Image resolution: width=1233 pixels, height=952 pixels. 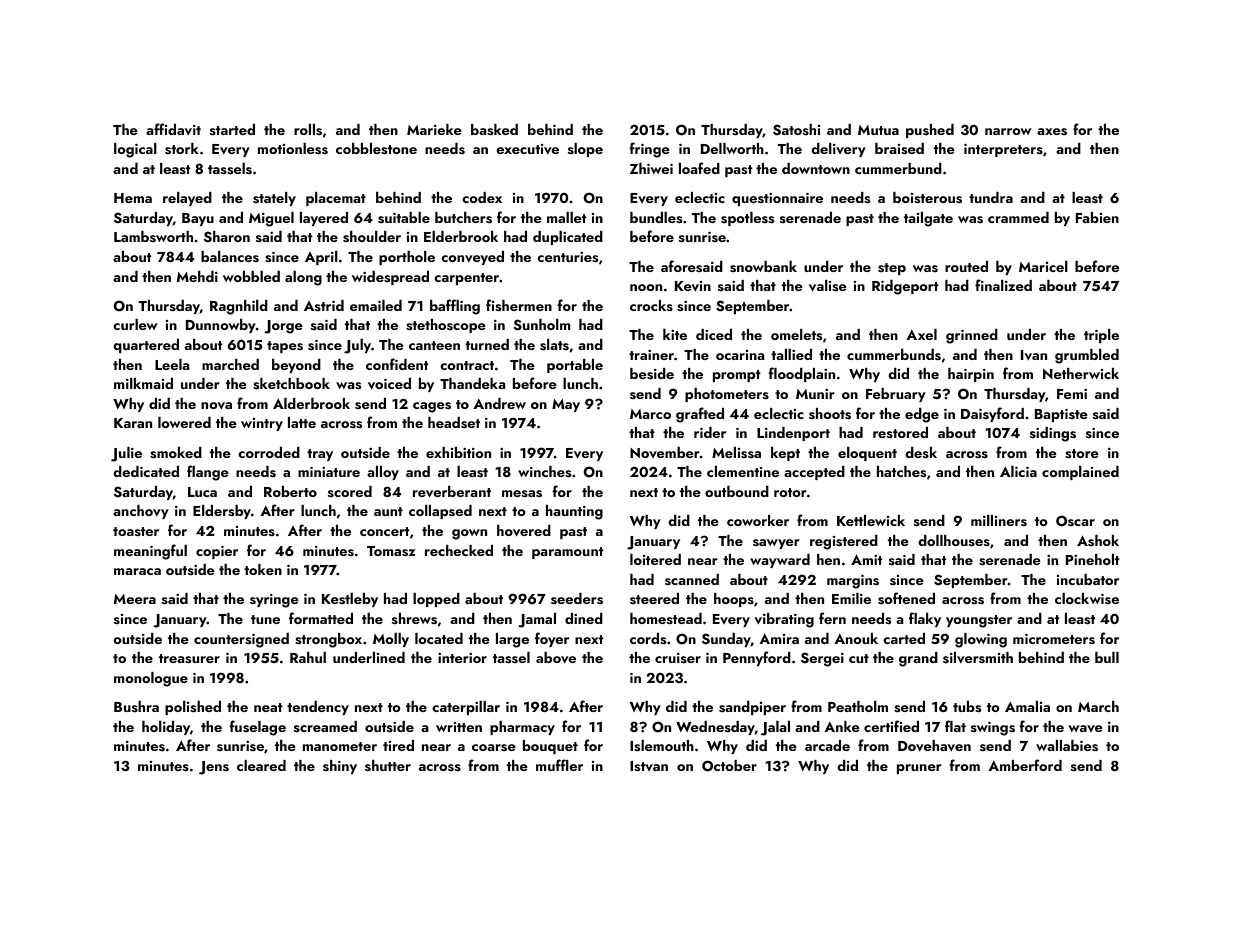 What do you see at coordinates (391, 551) in the screenshot?
I see `Tomasz` at bounding box center [391, 551].
